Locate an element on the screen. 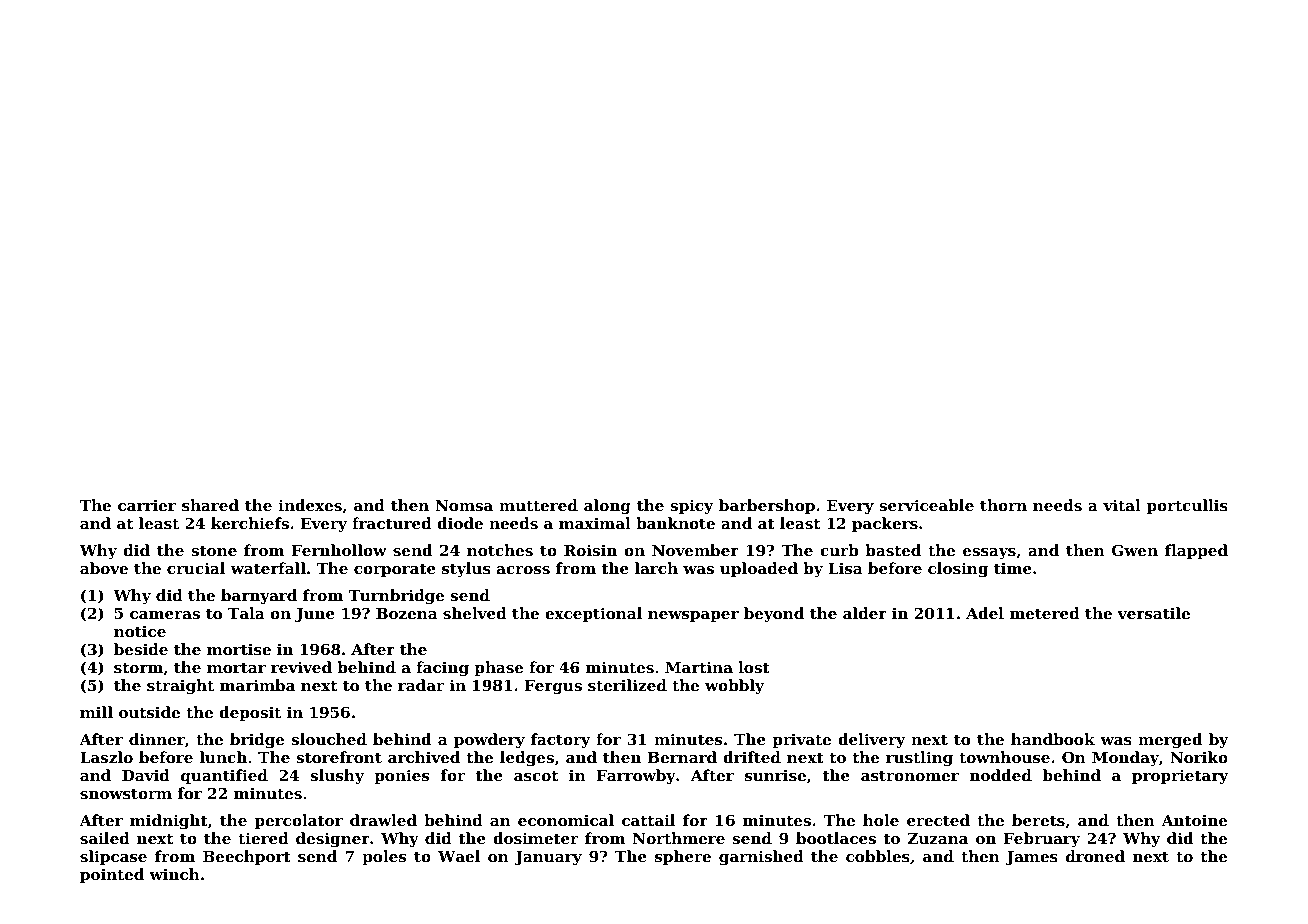 This screenshot has height=924, width=1308. notches is located at coordinates (500, 550).
